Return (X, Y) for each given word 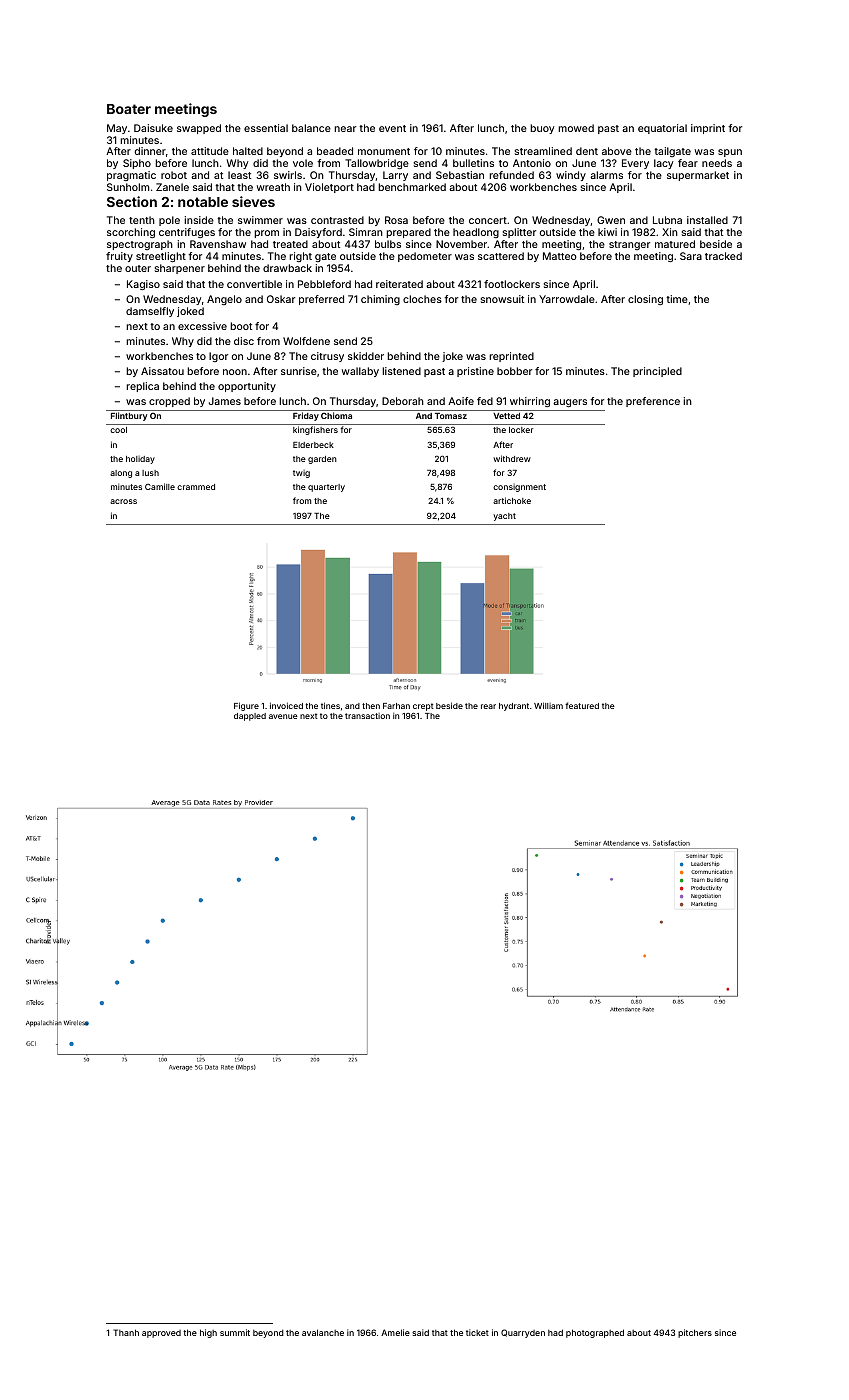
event (392, 128)
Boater (129, 109)
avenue (283, 716)
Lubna (667, 220)
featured (582, 705)
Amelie (395, 1332)
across (123, 501)
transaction (367, 716)
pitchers (695, 1333)
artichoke (512, 500)
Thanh (126, 1332)
